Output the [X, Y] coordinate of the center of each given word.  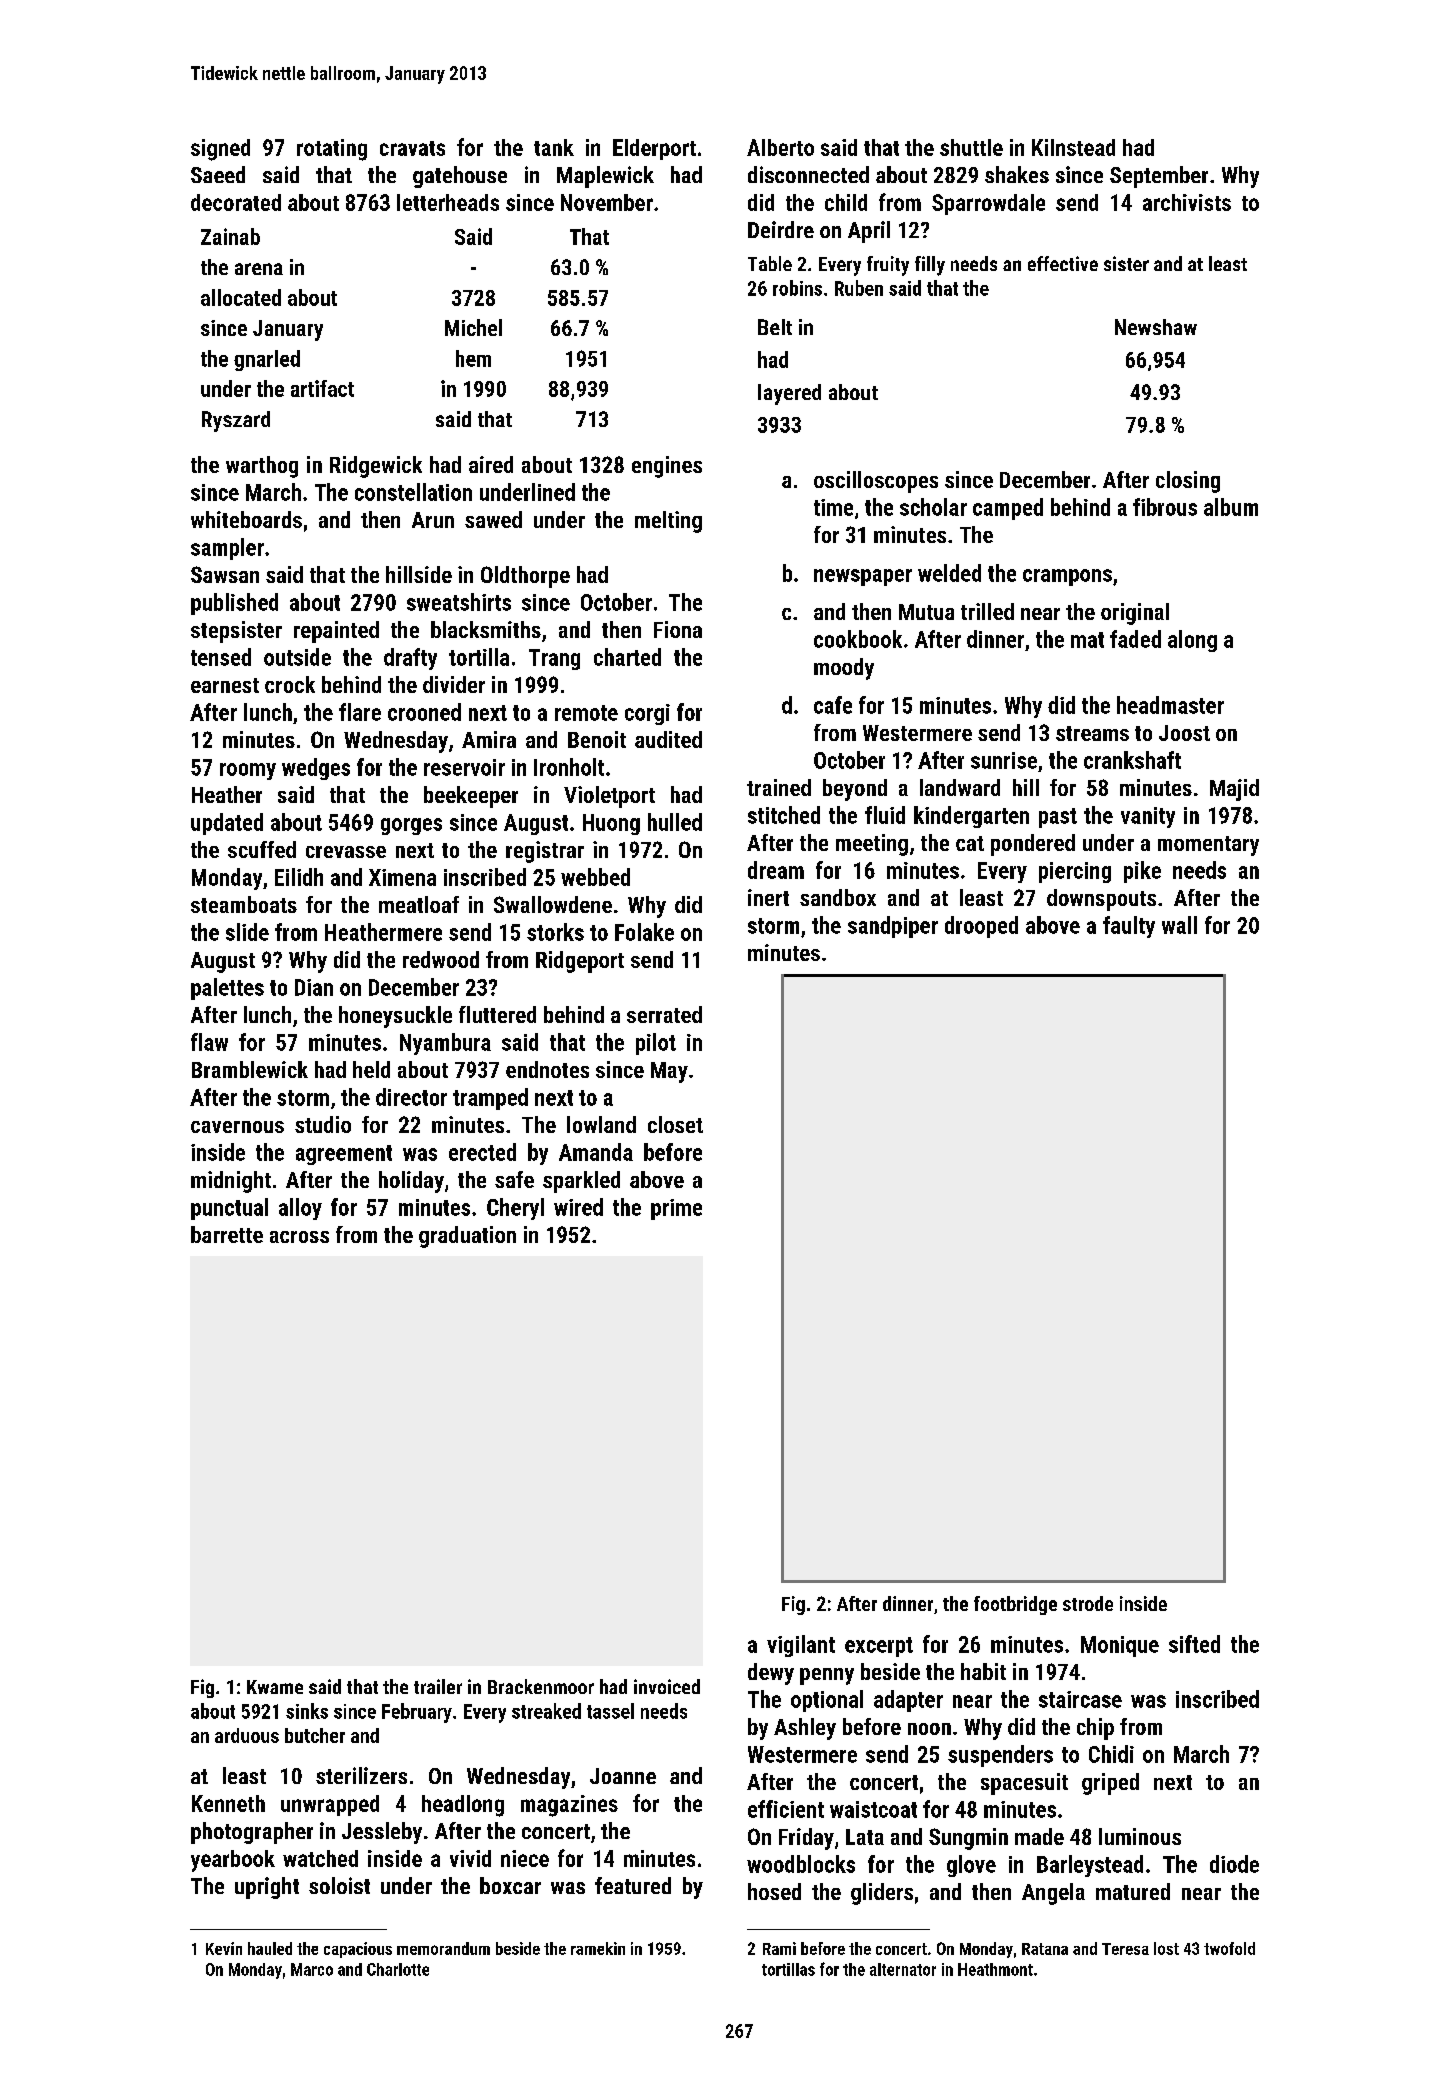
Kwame [275, 1687]
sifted [1194, 1644]
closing [1188, 482]
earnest [225, 685]
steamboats [244, 904]
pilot [656, 1044]
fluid [885, 815]
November [607, 202]
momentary [1208, 846]
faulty [1129, 927]
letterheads [448, 202]
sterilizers [361, 1775]
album [1231, 507]
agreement [344, 1155]
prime [676, 1209]
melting [668, 522]
